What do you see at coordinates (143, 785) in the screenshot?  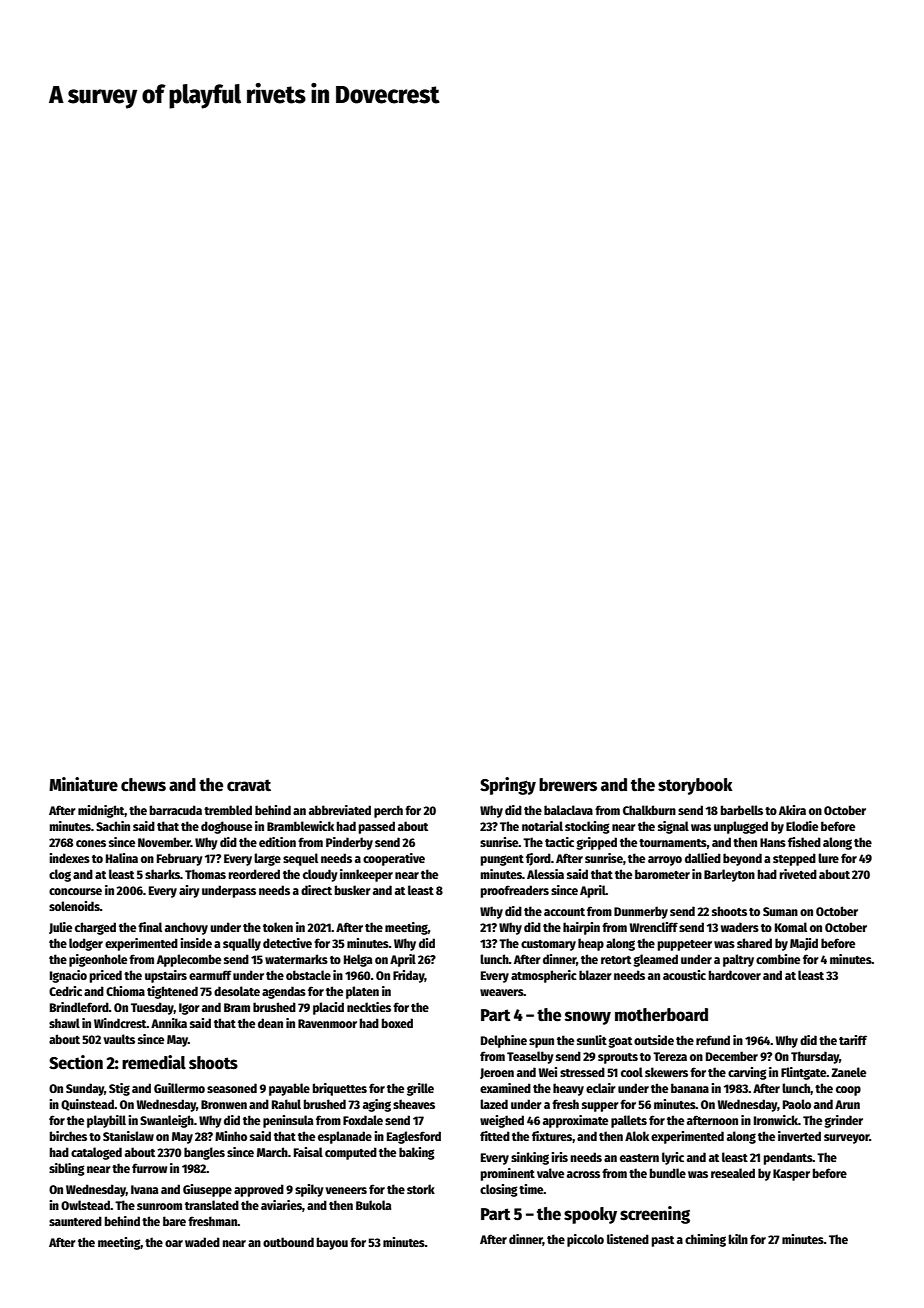 I see `chews` at bounding box center [143, 785].
